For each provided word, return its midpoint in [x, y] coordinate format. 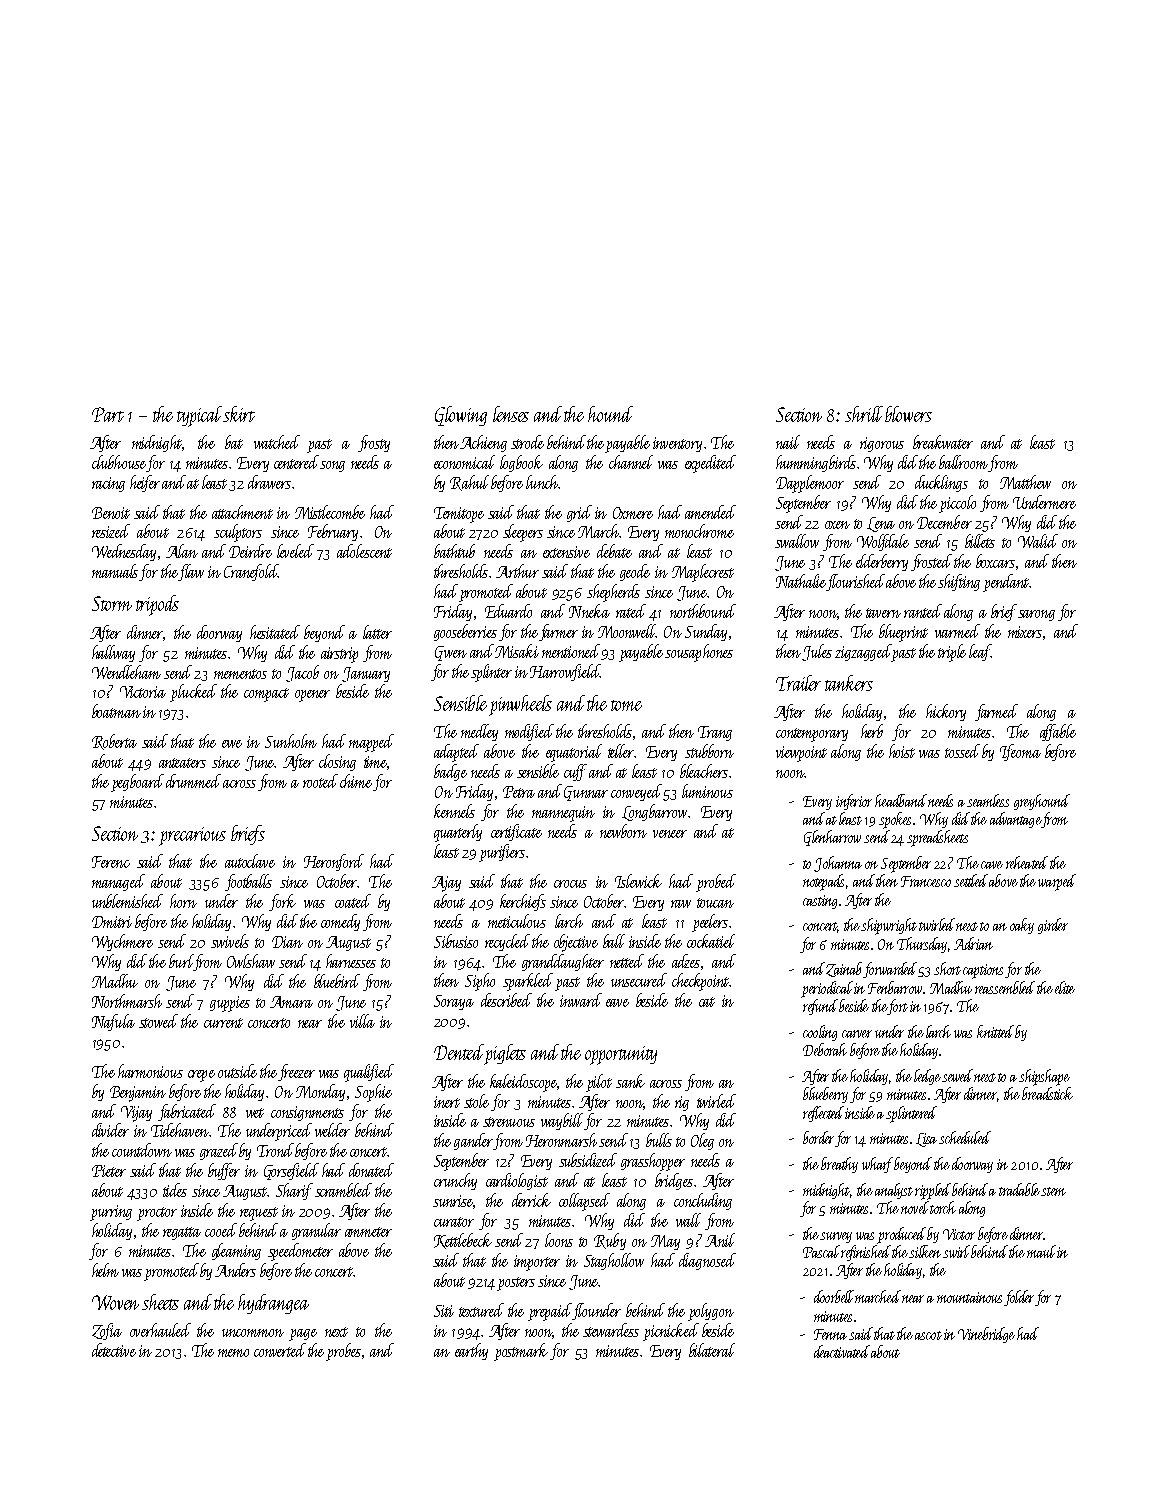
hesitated [275, 632]
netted [627, 961]
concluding [703, 1201]
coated [353, 901]
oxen [837, 525]
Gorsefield [291, 1171]
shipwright [889, 926]
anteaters [182, 763]
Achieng [483, 443]
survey [836, 1237]
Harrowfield [564, 672]
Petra [519, 792]
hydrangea [273, 1304]
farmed [996, 712]
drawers [269, 482]
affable [1058, 732]
